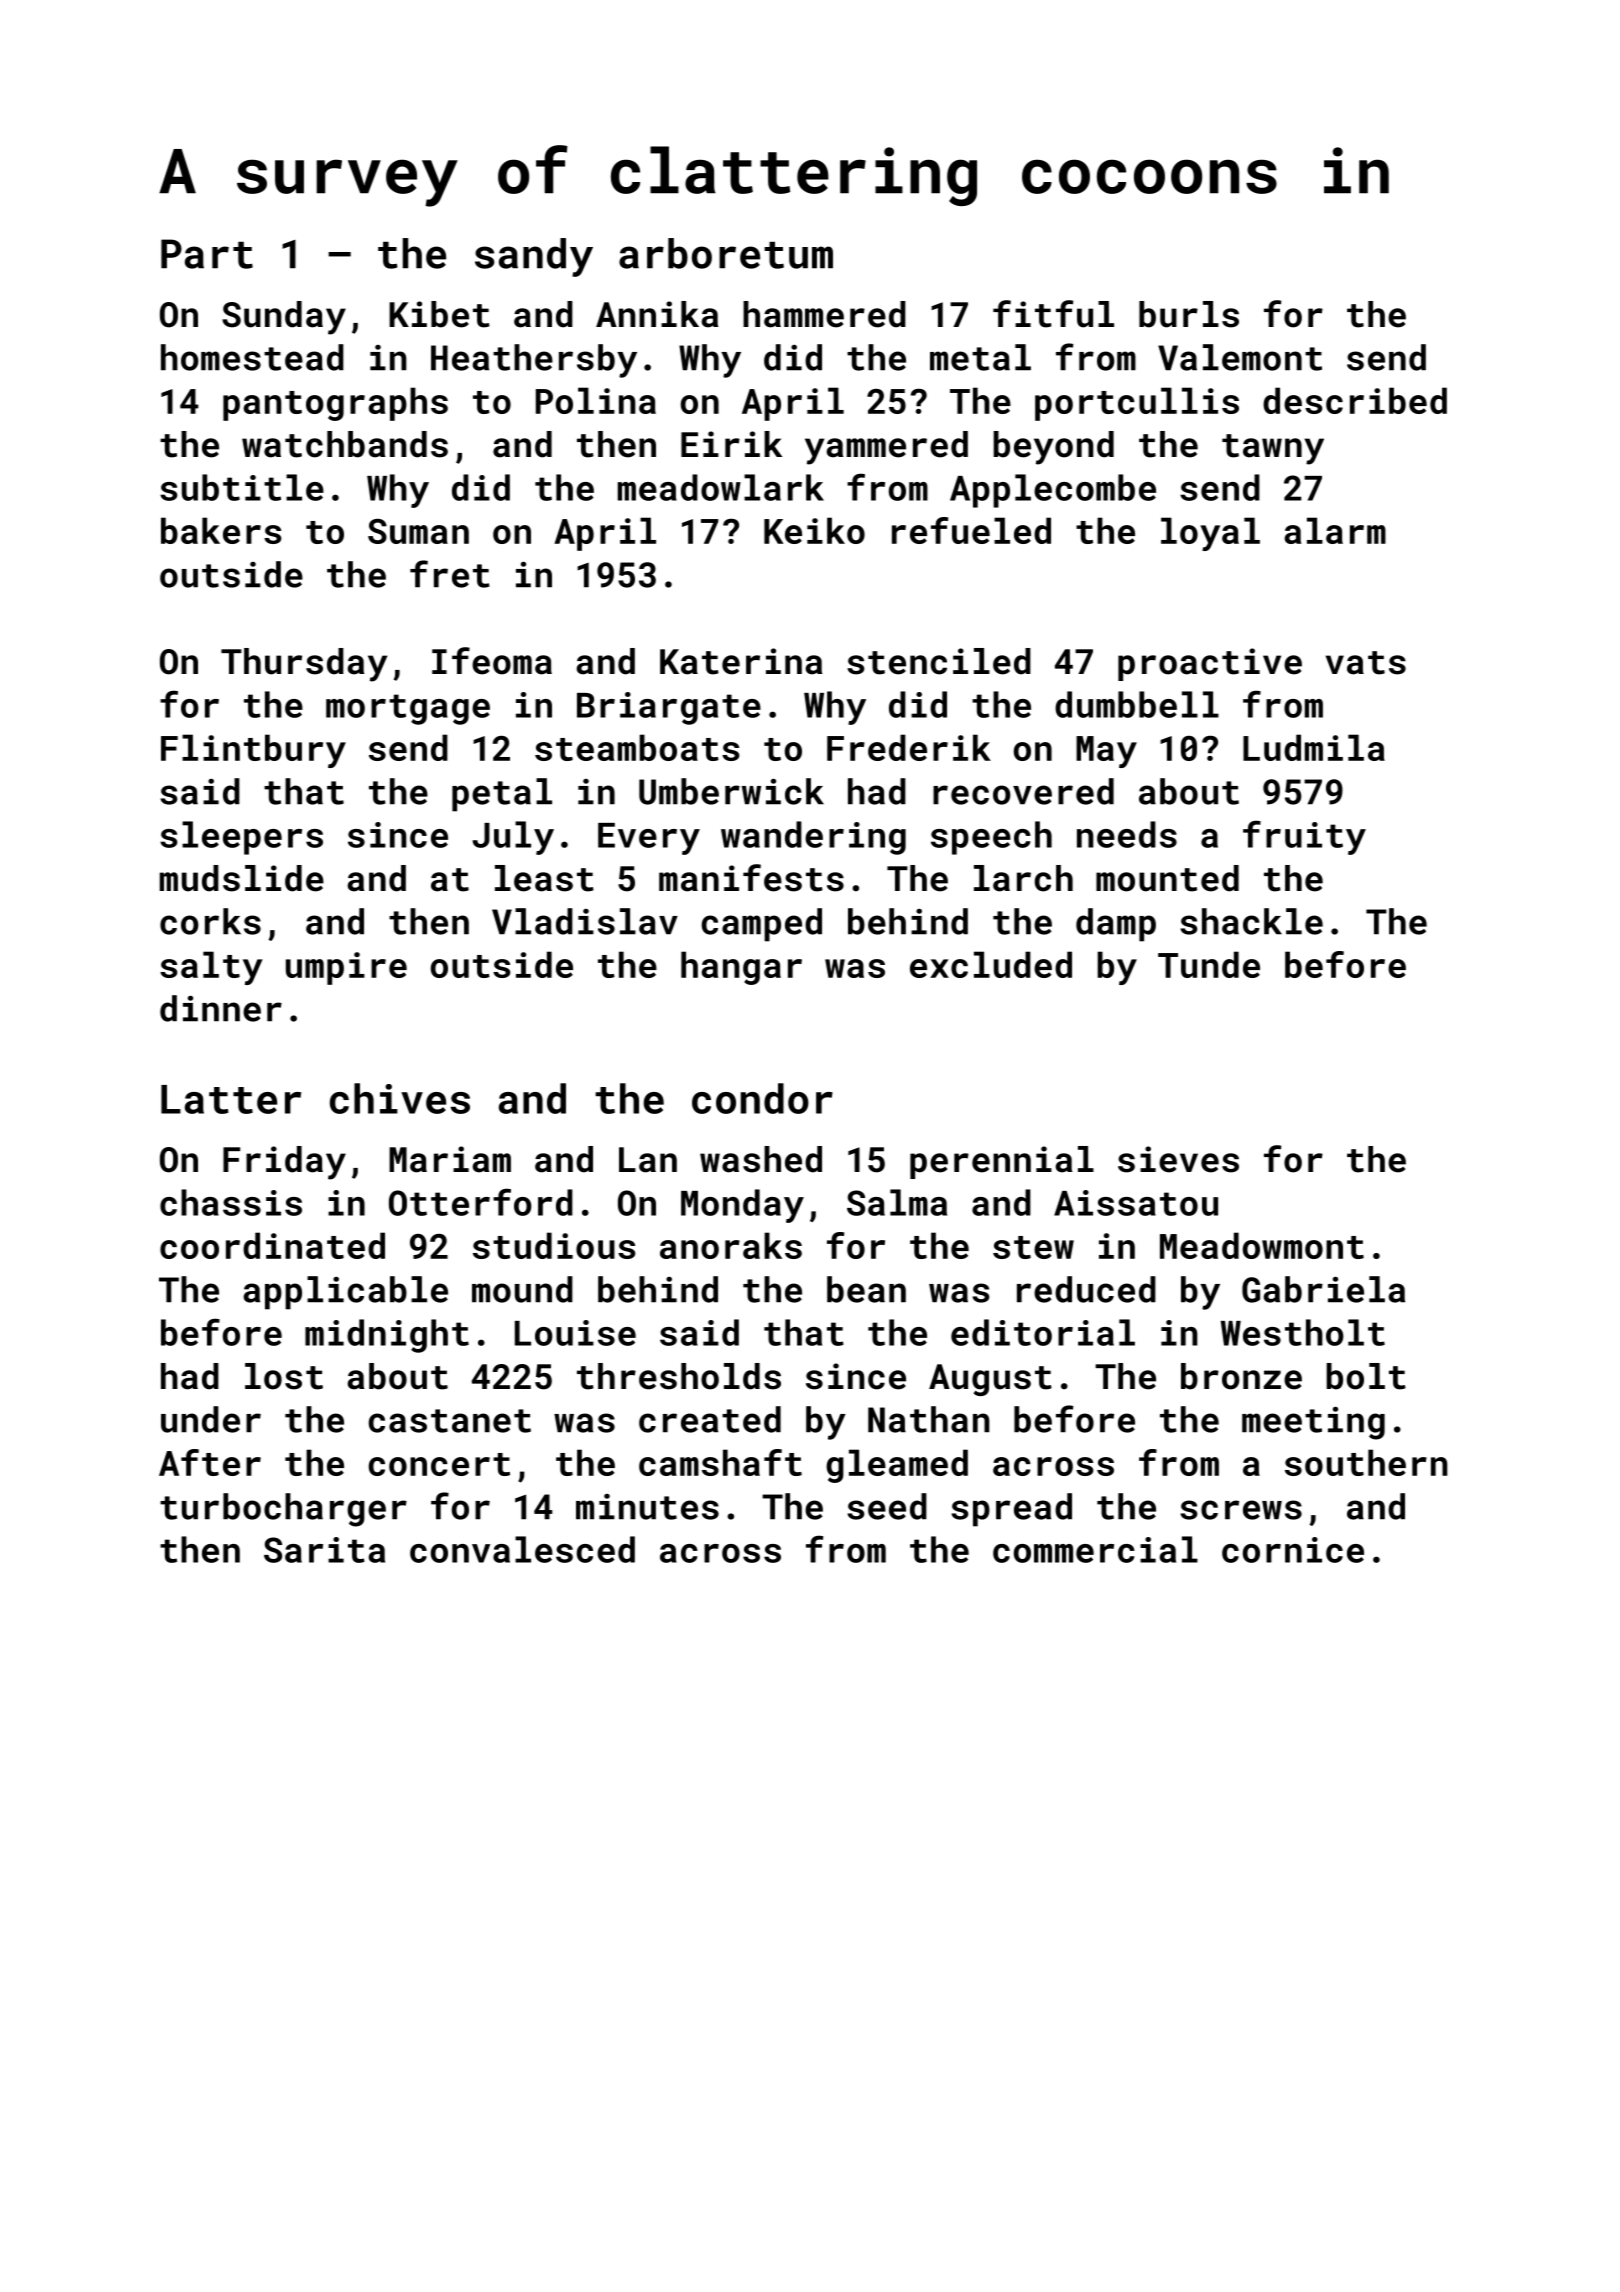 The image size is (1620, 2292). I want to click on Ludmila, so click(1314, 747).
